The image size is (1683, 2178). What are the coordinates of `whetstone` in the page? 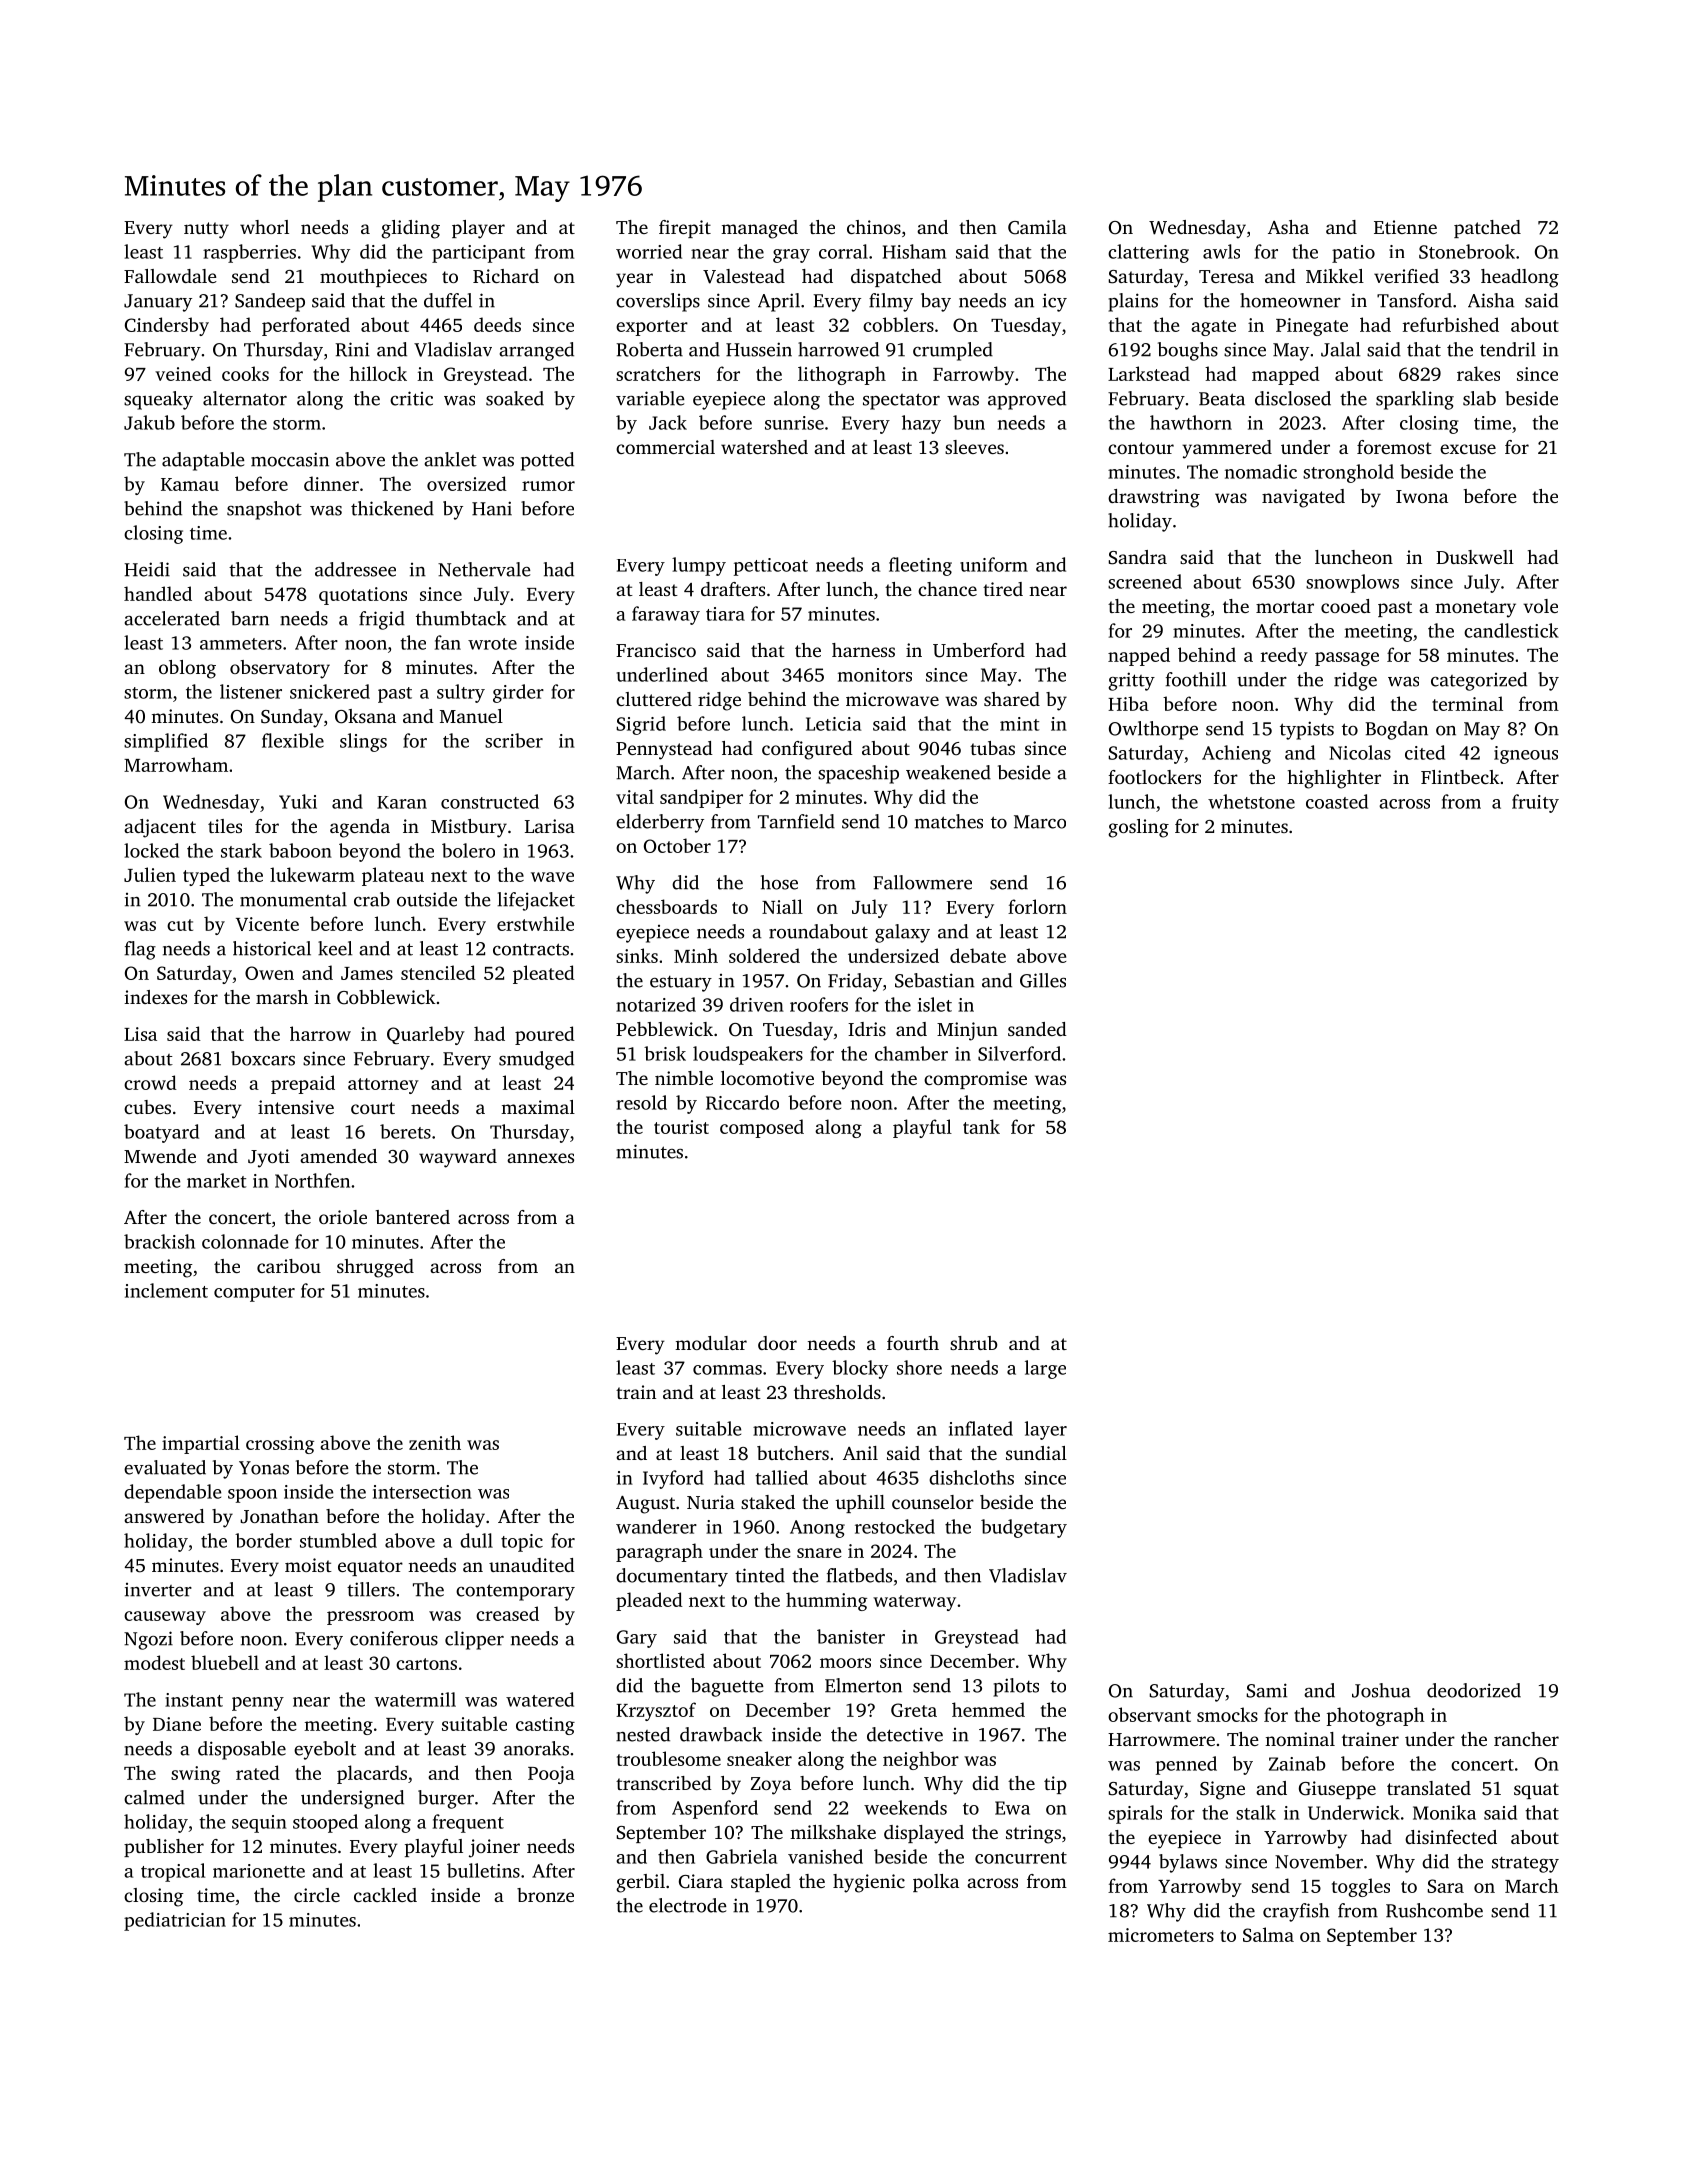 It's located at (1251, 801).
